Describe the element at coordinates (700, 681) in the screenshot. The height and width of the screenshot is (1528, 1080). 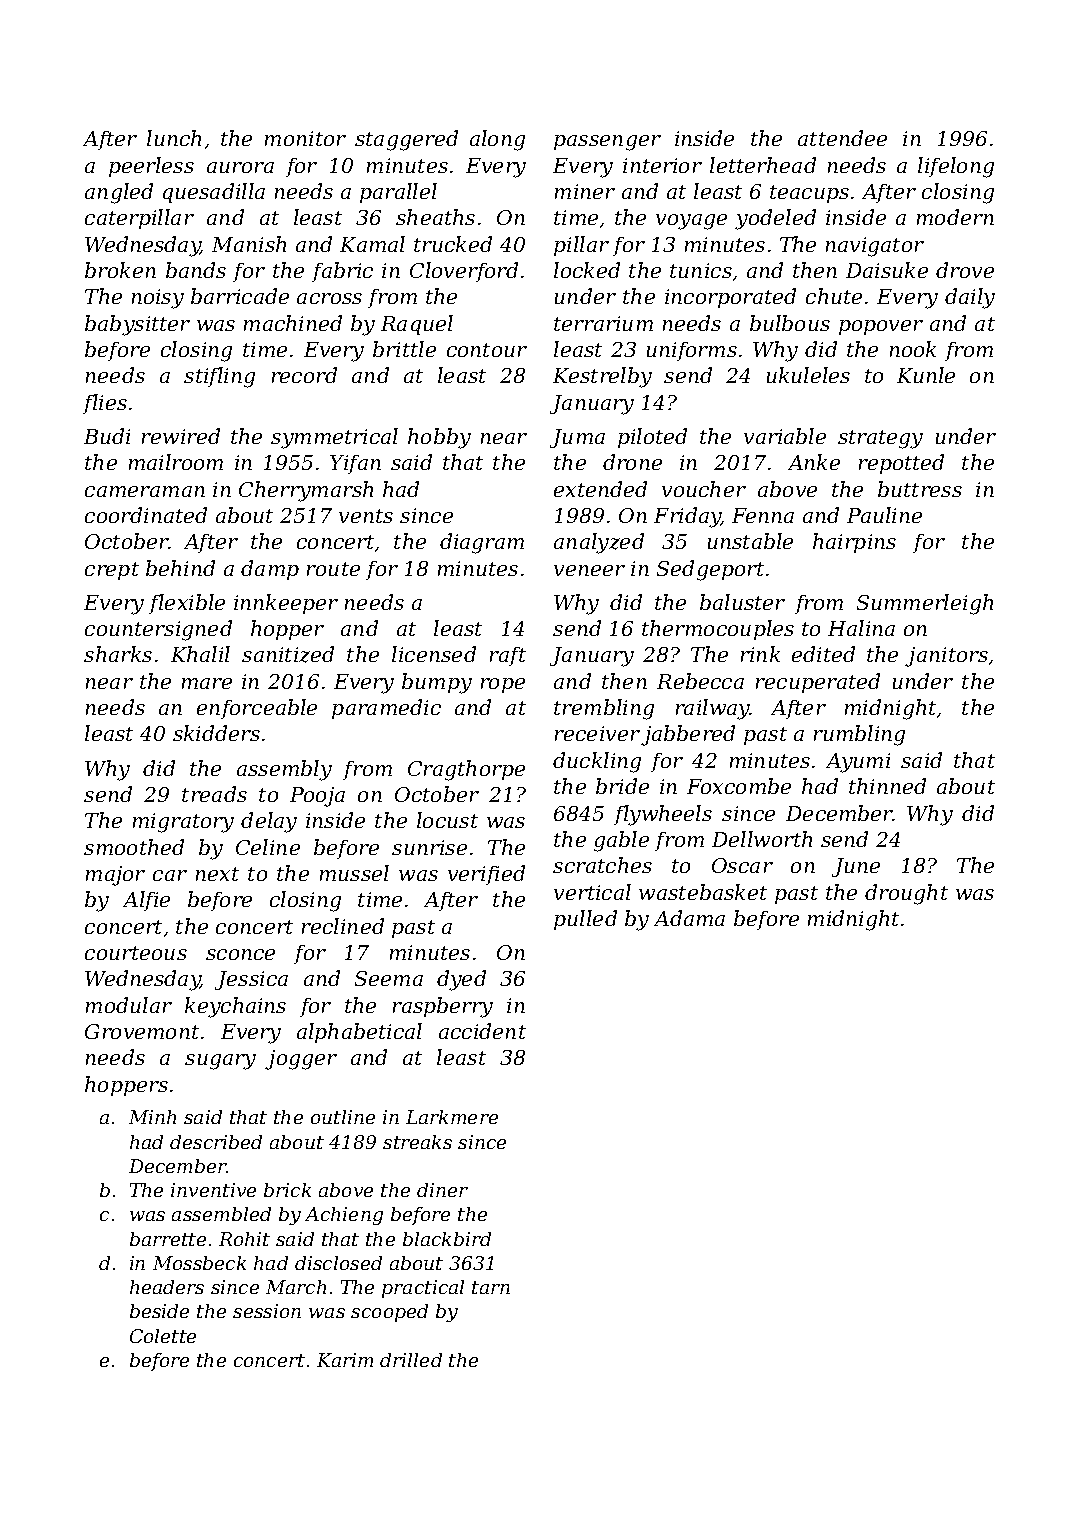
I see `Rebecca` at that location.
